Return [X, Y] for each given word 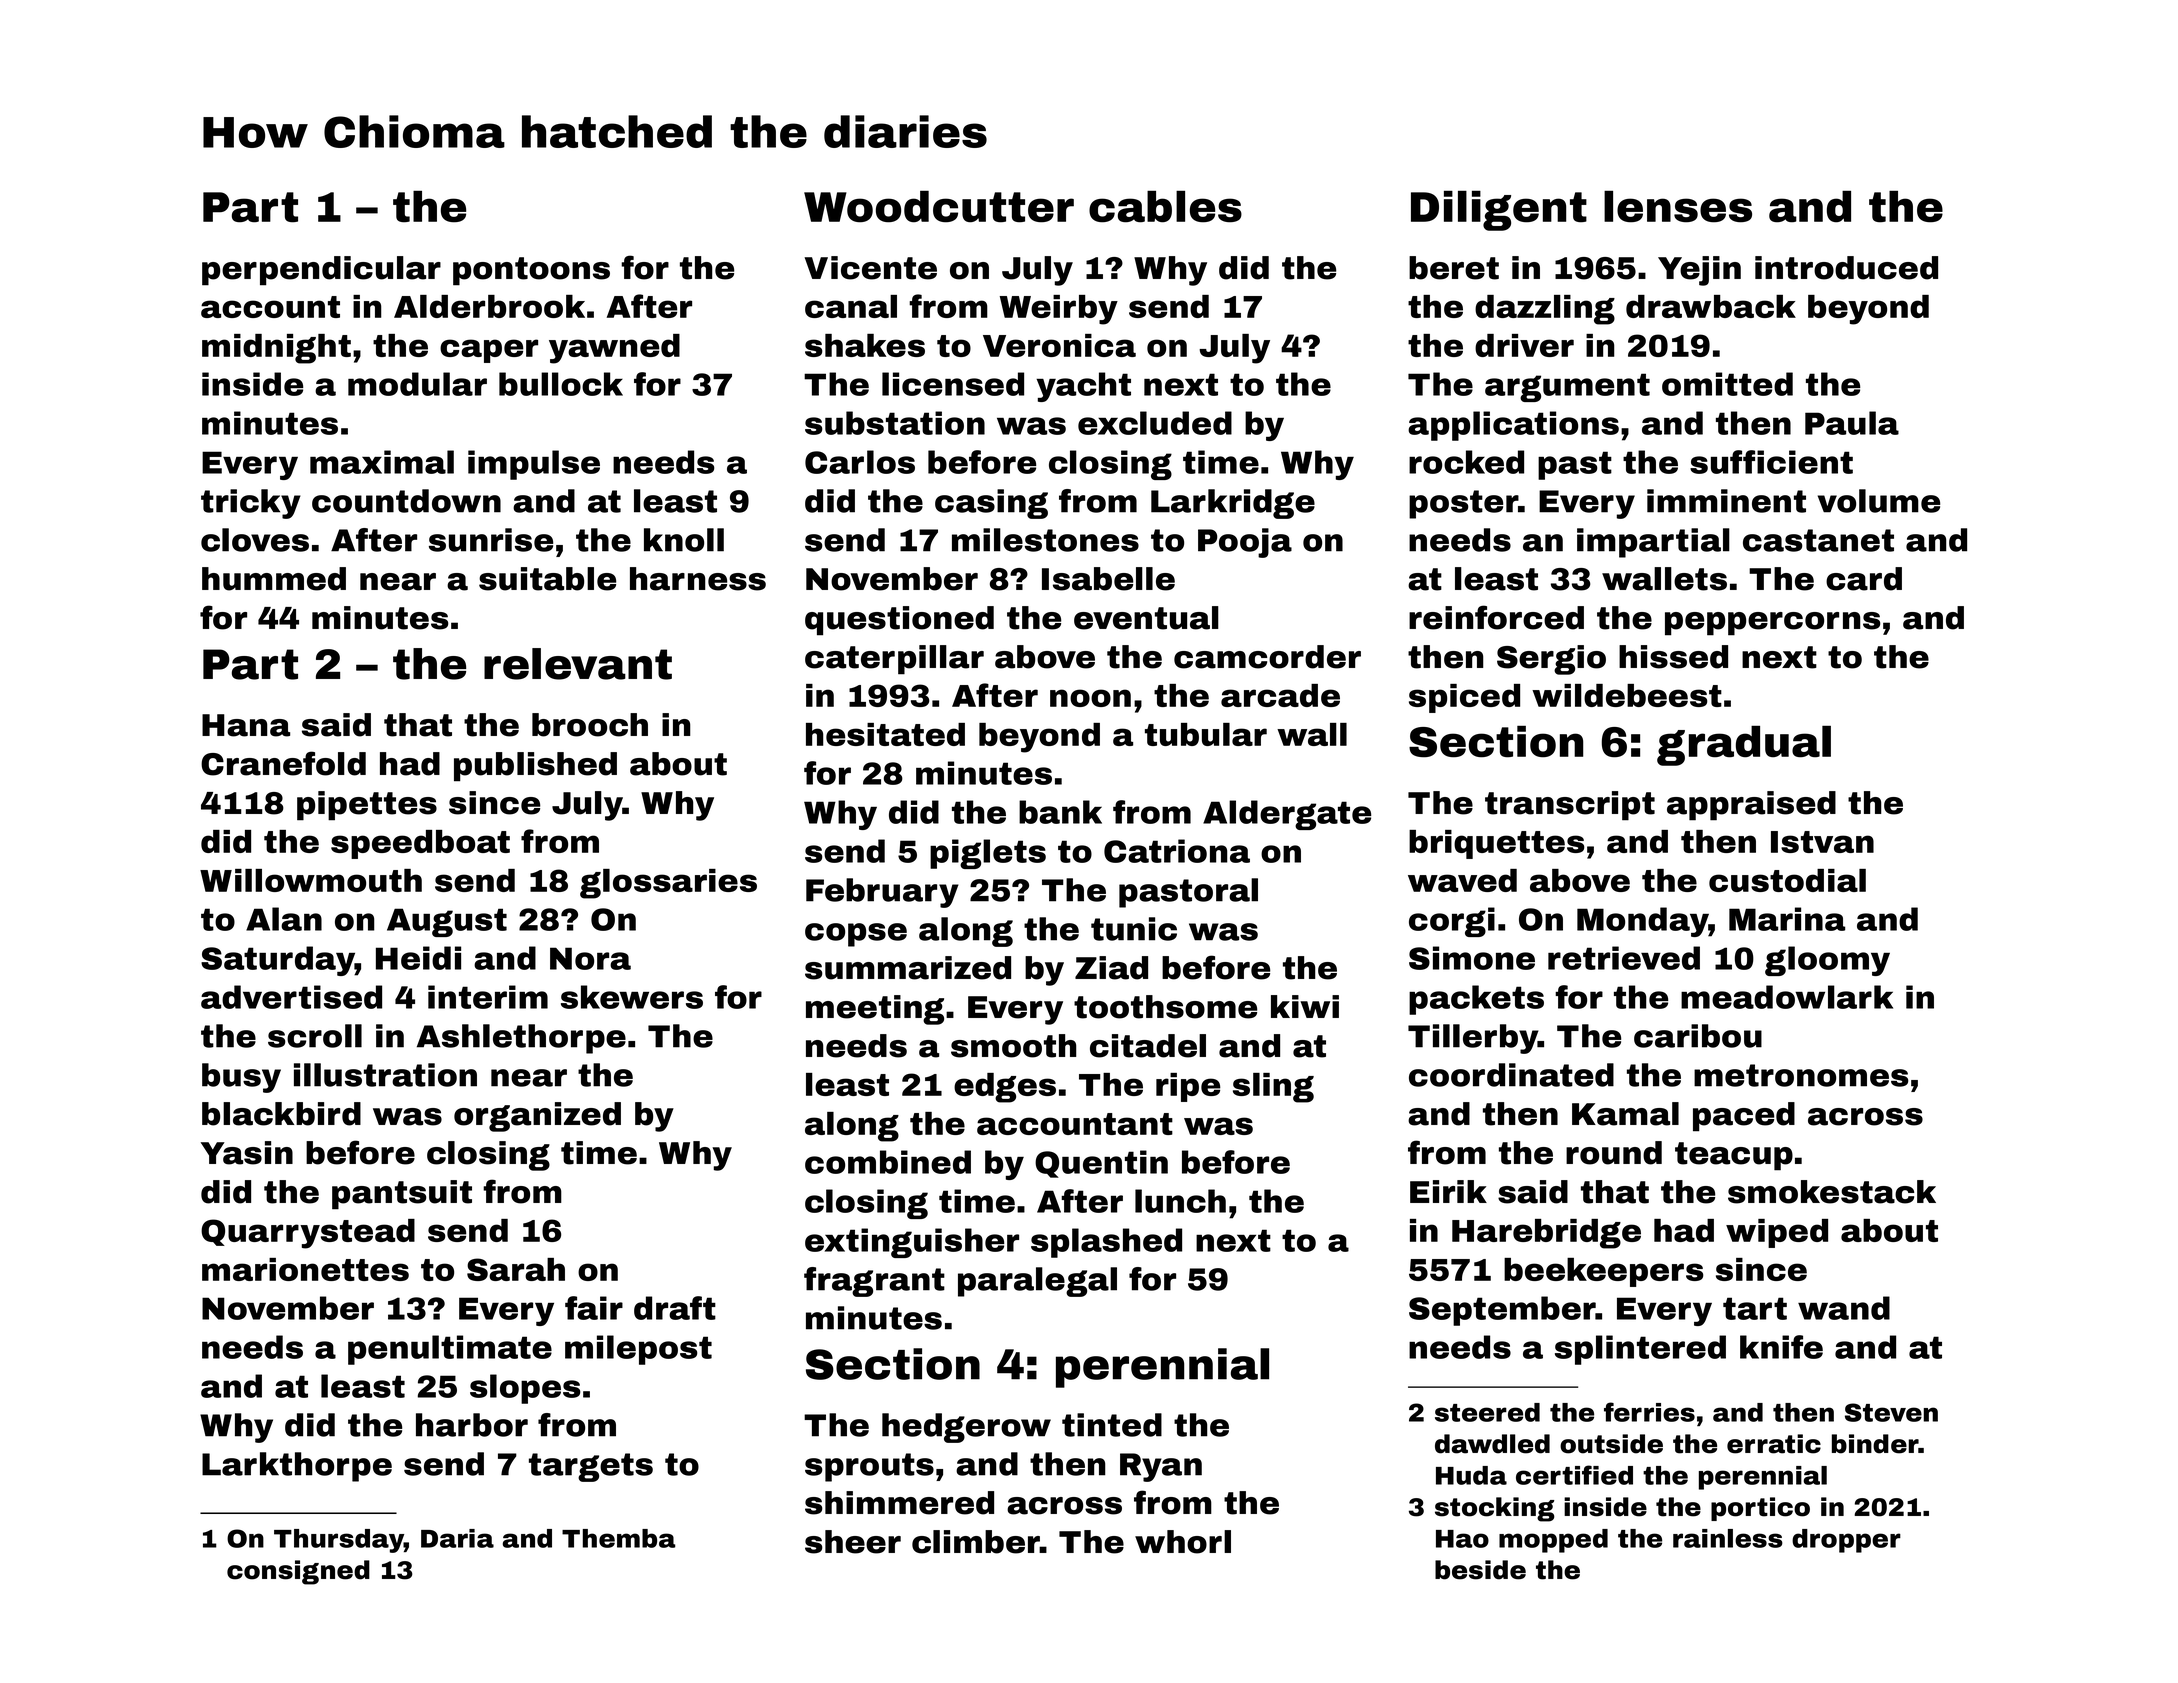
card [1864, 579]
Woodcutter [939, 207]
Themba [618, 1538]
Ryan [1161, 1467]
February [882, 893]
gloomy [1827, 961]
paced [1744, 1116]
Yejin [1699, 271]
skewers [632, 997]
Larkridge [1233, 504]
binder [1875, 1444]
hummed [274, 579]
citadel [1148, 1046]
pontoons [531, 271]
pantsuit [402, 1195]
